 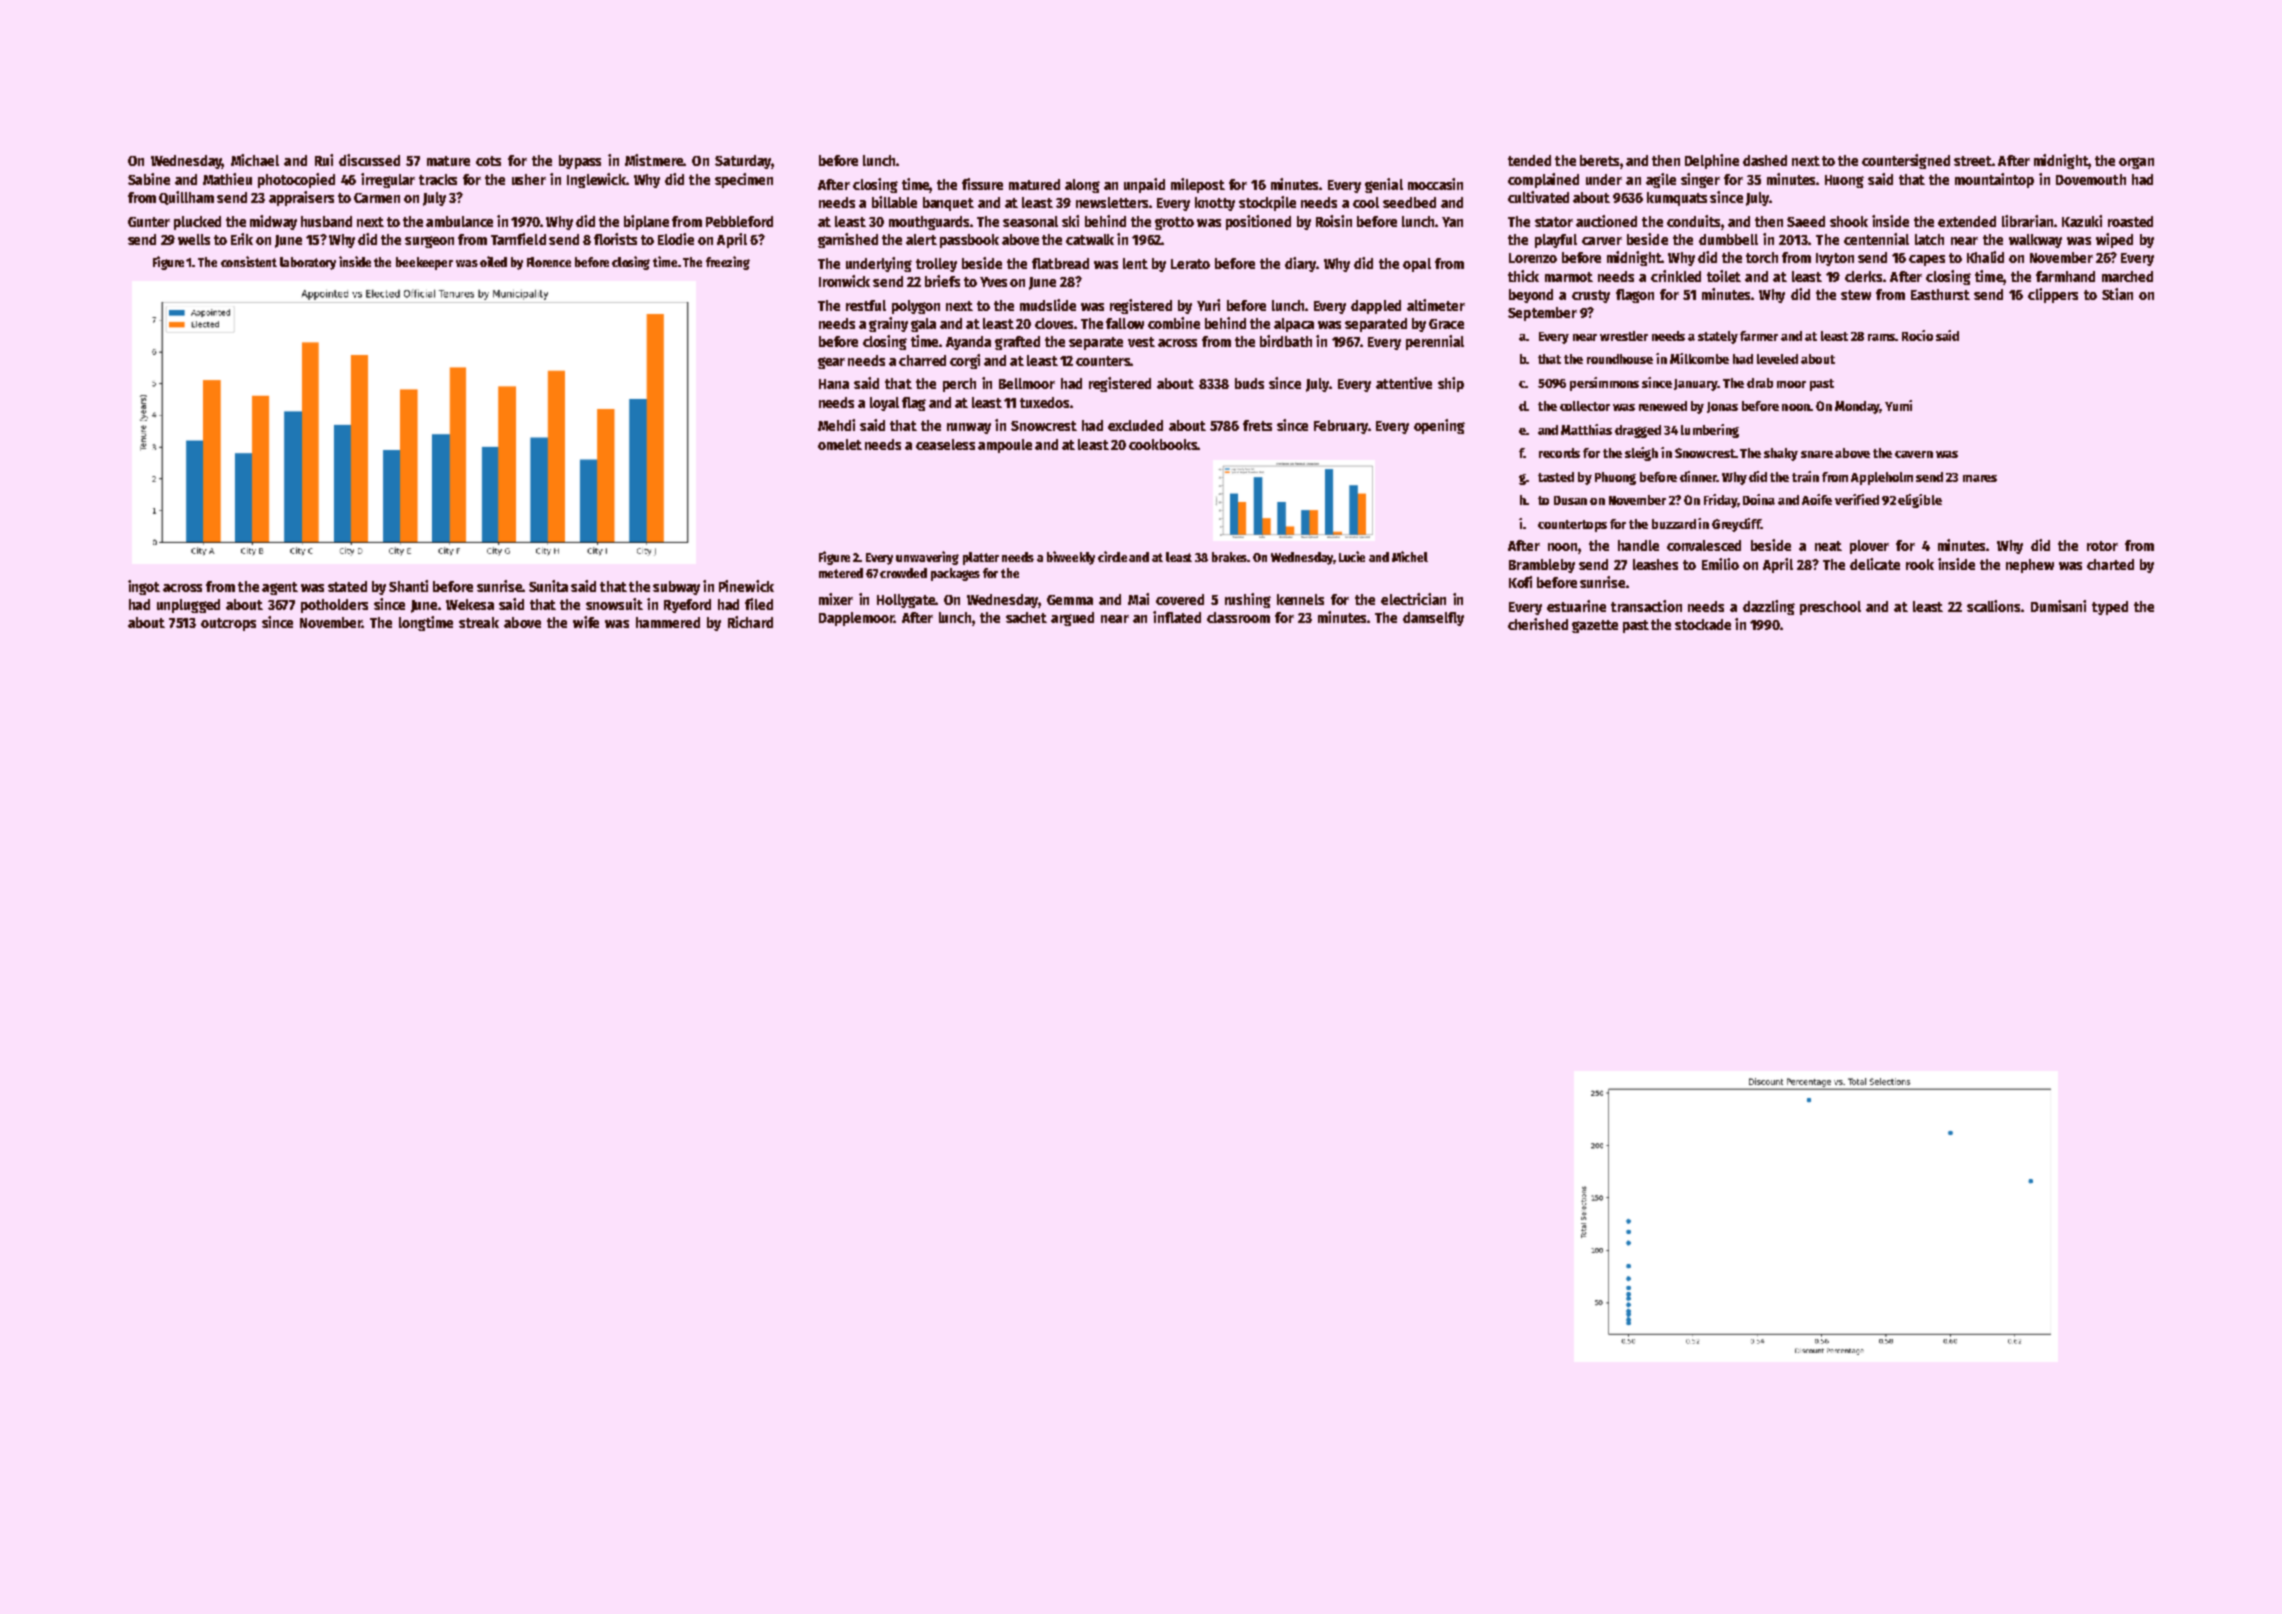 What do you see at coordinates (186, 198) in the page?
I see `Quillham` at bounding box center [186, 198].
